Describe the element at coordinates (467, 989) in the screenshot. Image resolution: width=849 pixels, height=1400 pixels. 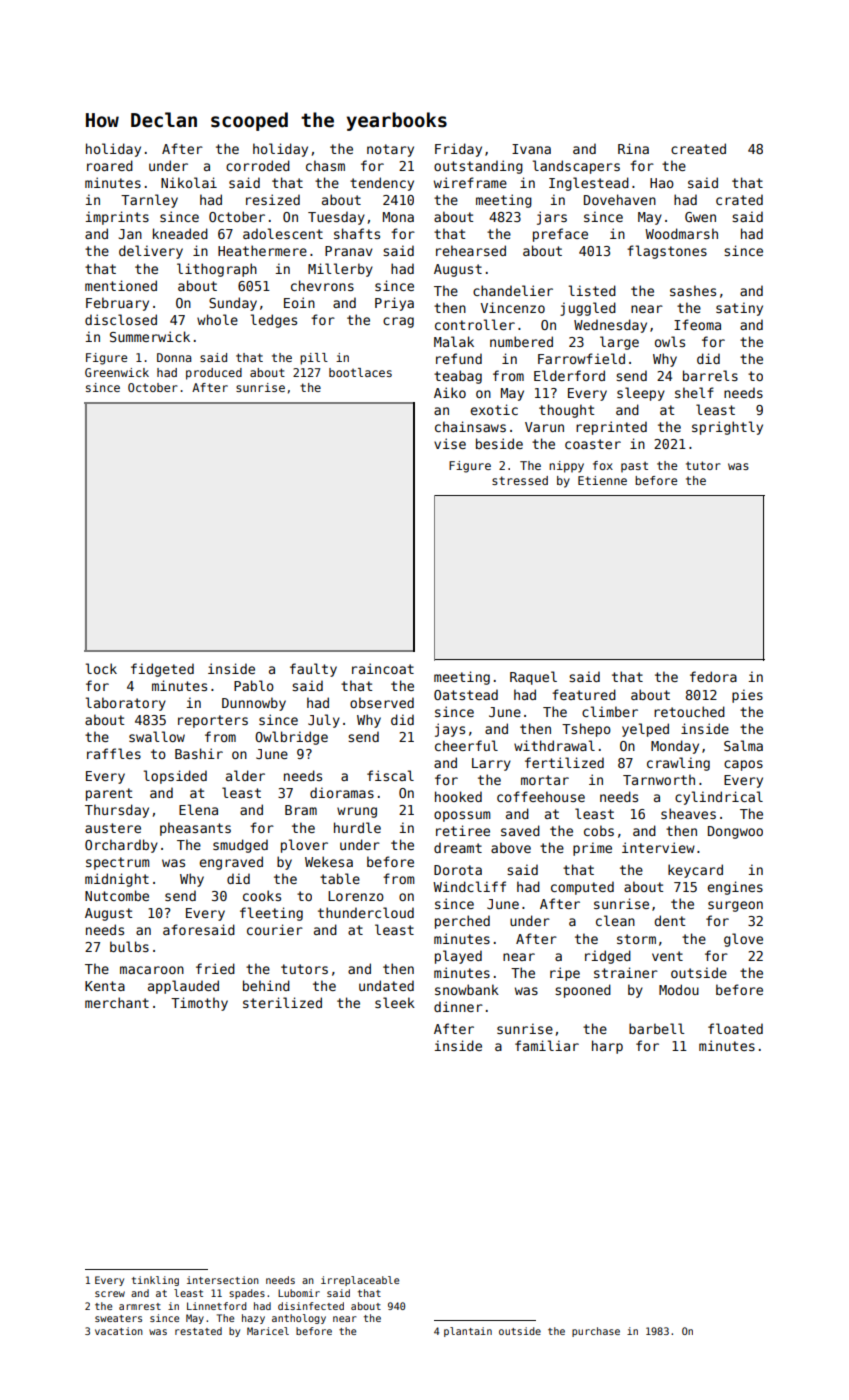
I see `snowbank` at that location.
